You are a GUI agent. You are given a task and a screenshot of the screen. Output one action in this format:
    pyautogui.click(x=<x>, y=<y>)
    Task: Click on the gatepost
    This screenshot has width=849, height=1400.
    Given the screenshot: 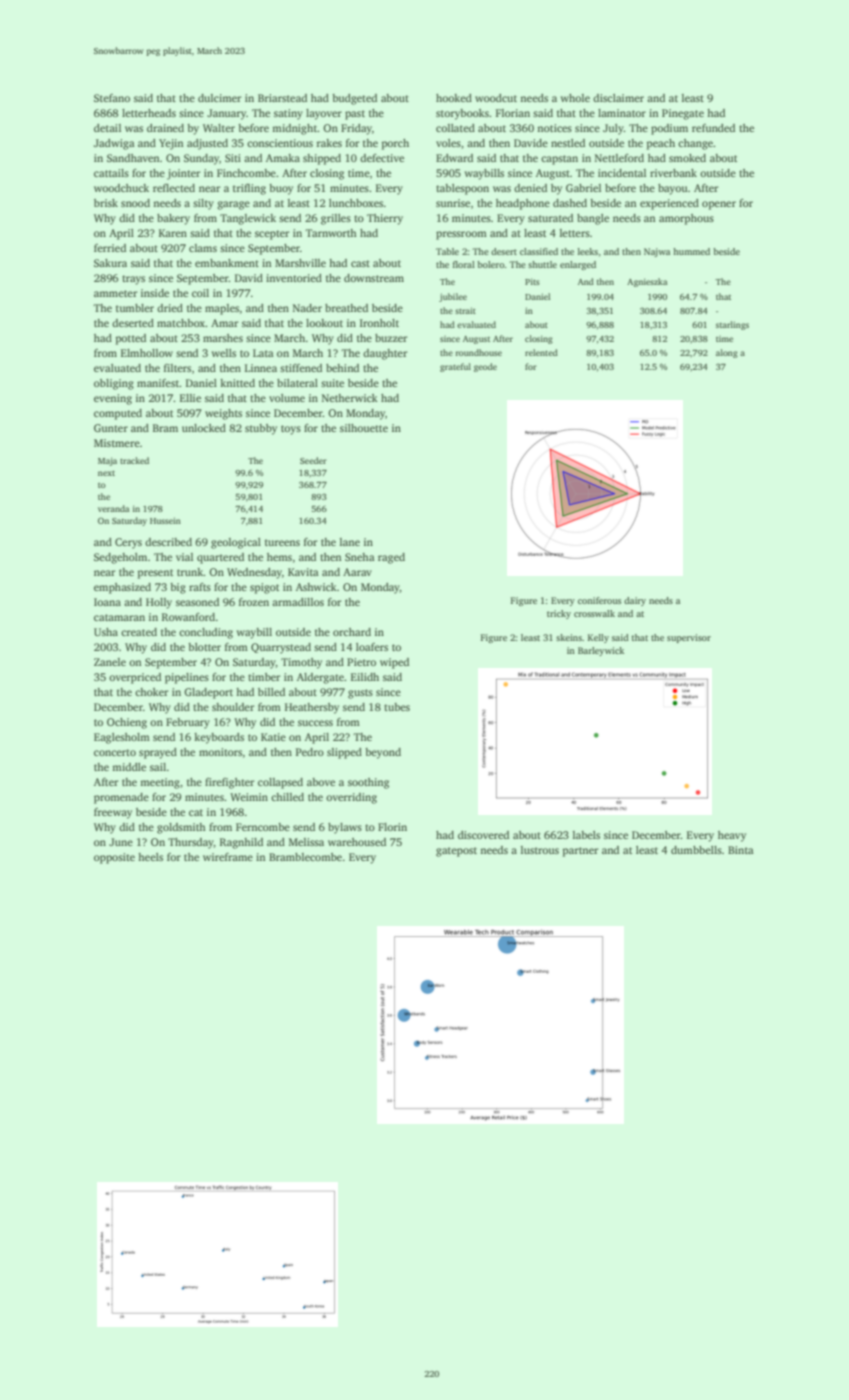 What is the action you would take?
    pyautogui.click(x=456, y=852)
